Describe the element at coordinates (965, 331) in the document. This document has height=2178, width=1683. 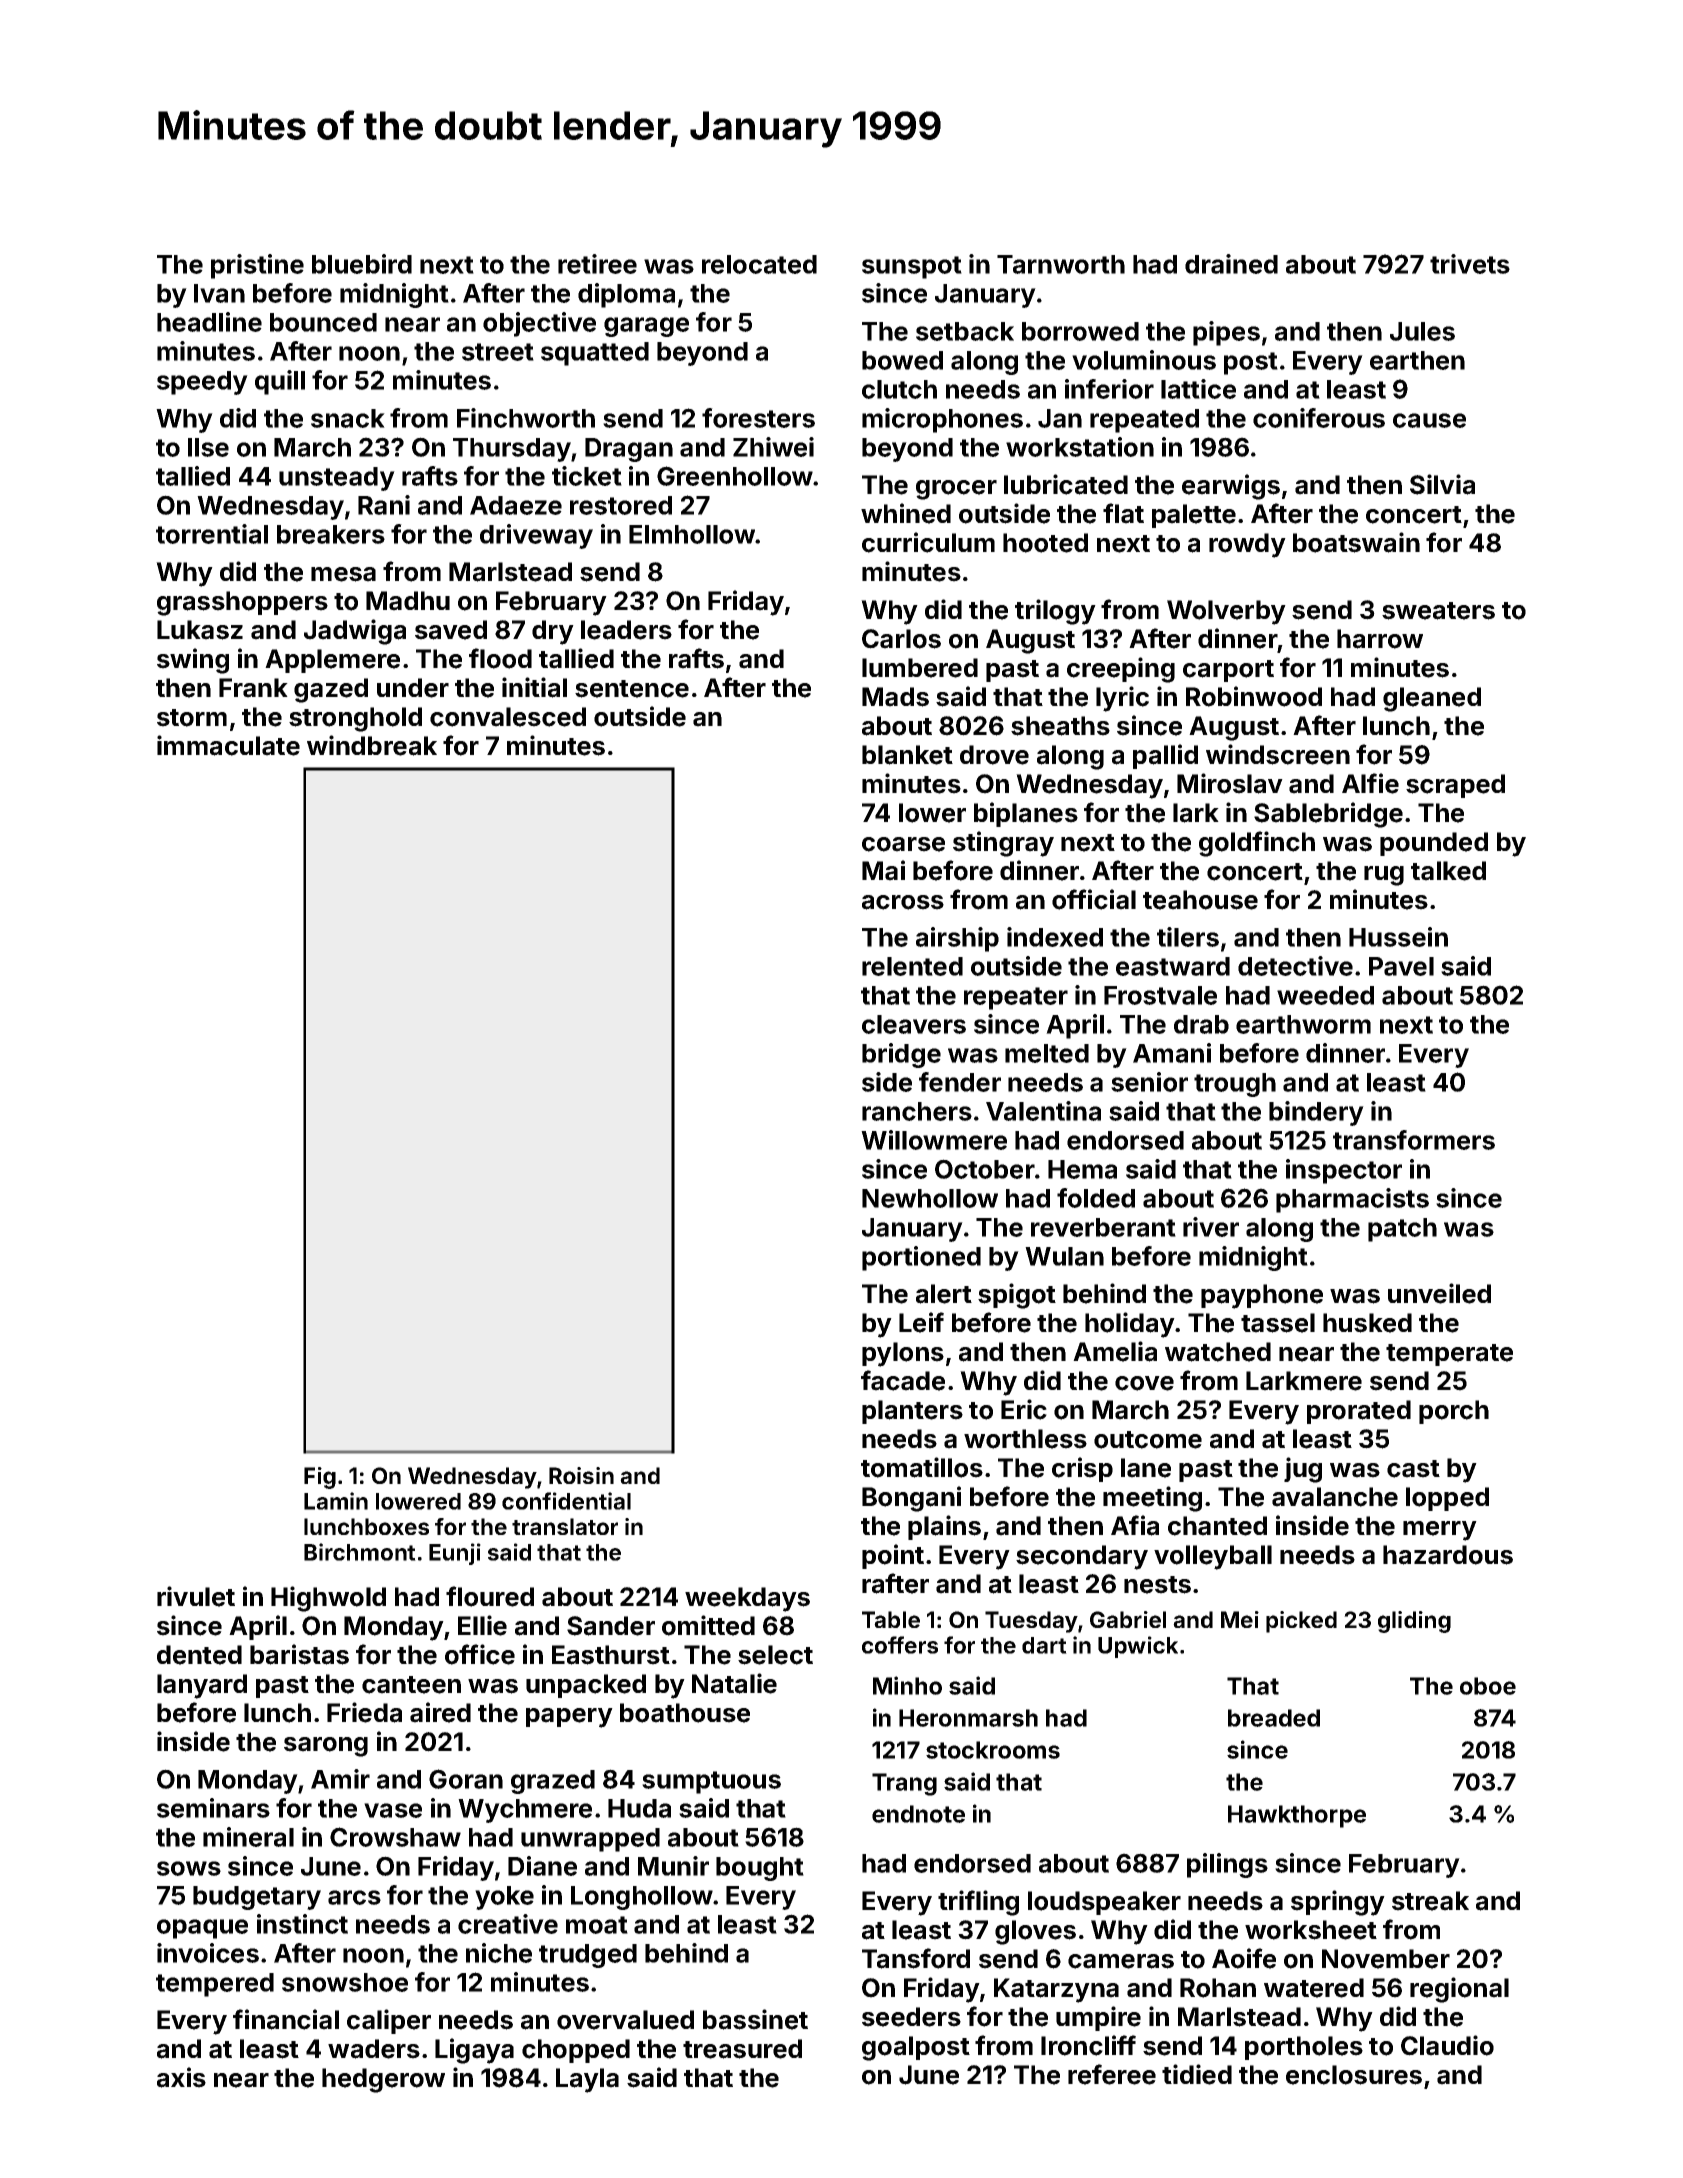
I see `setback` at that location.
